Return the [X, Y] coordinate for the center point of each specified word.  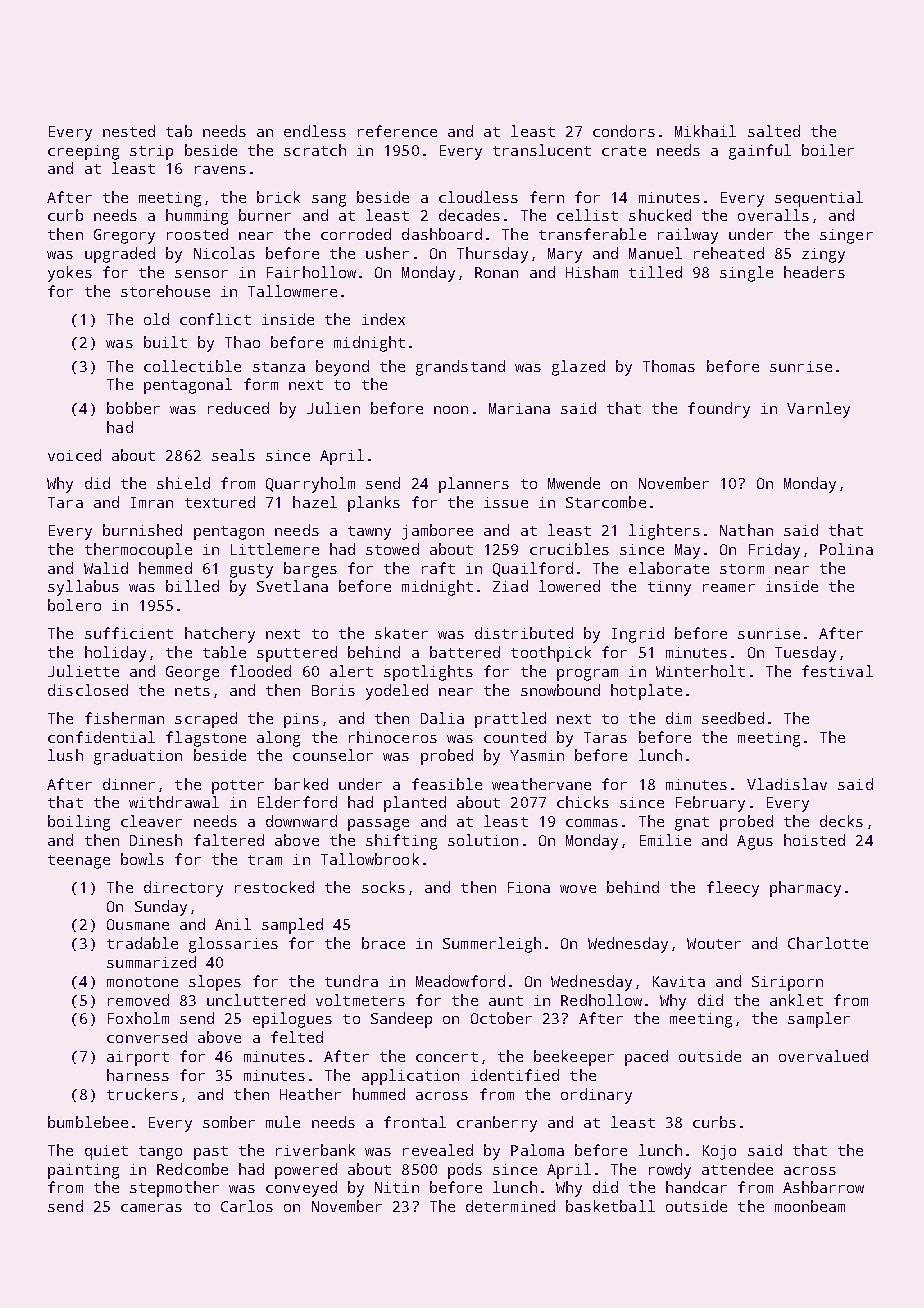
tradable [142, 943]
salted [774, 131]
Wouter [714, 943]
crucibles [569, 549]
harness [138, 1075]
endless [315, 131]
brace [383, 943]
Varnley [818, 410]
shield [183, 483]
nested [129, 131]
